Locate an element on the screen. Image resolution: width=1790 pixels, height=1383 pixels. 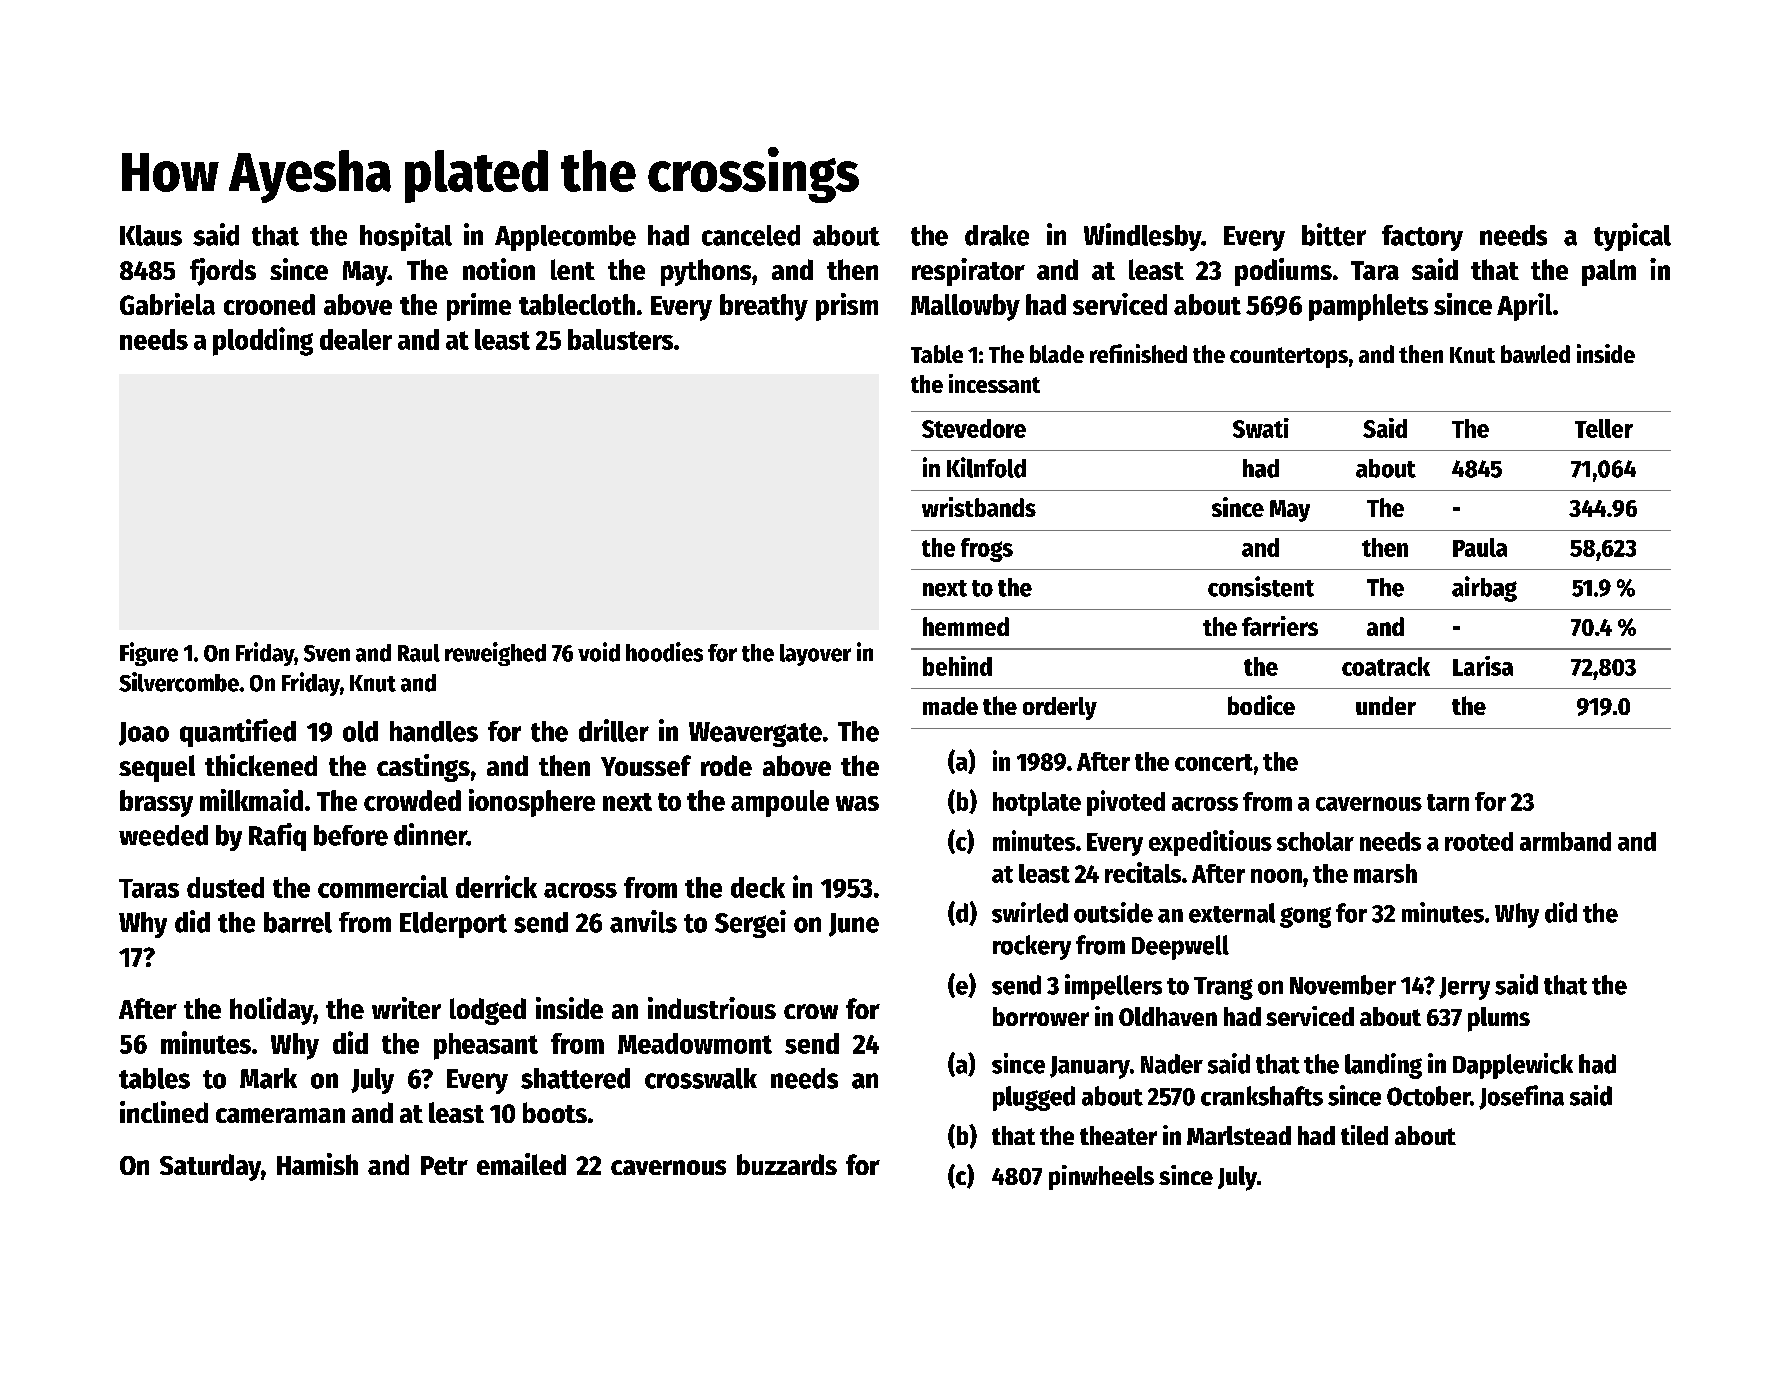
Silvercombe is located at coordinates (179, 682).
